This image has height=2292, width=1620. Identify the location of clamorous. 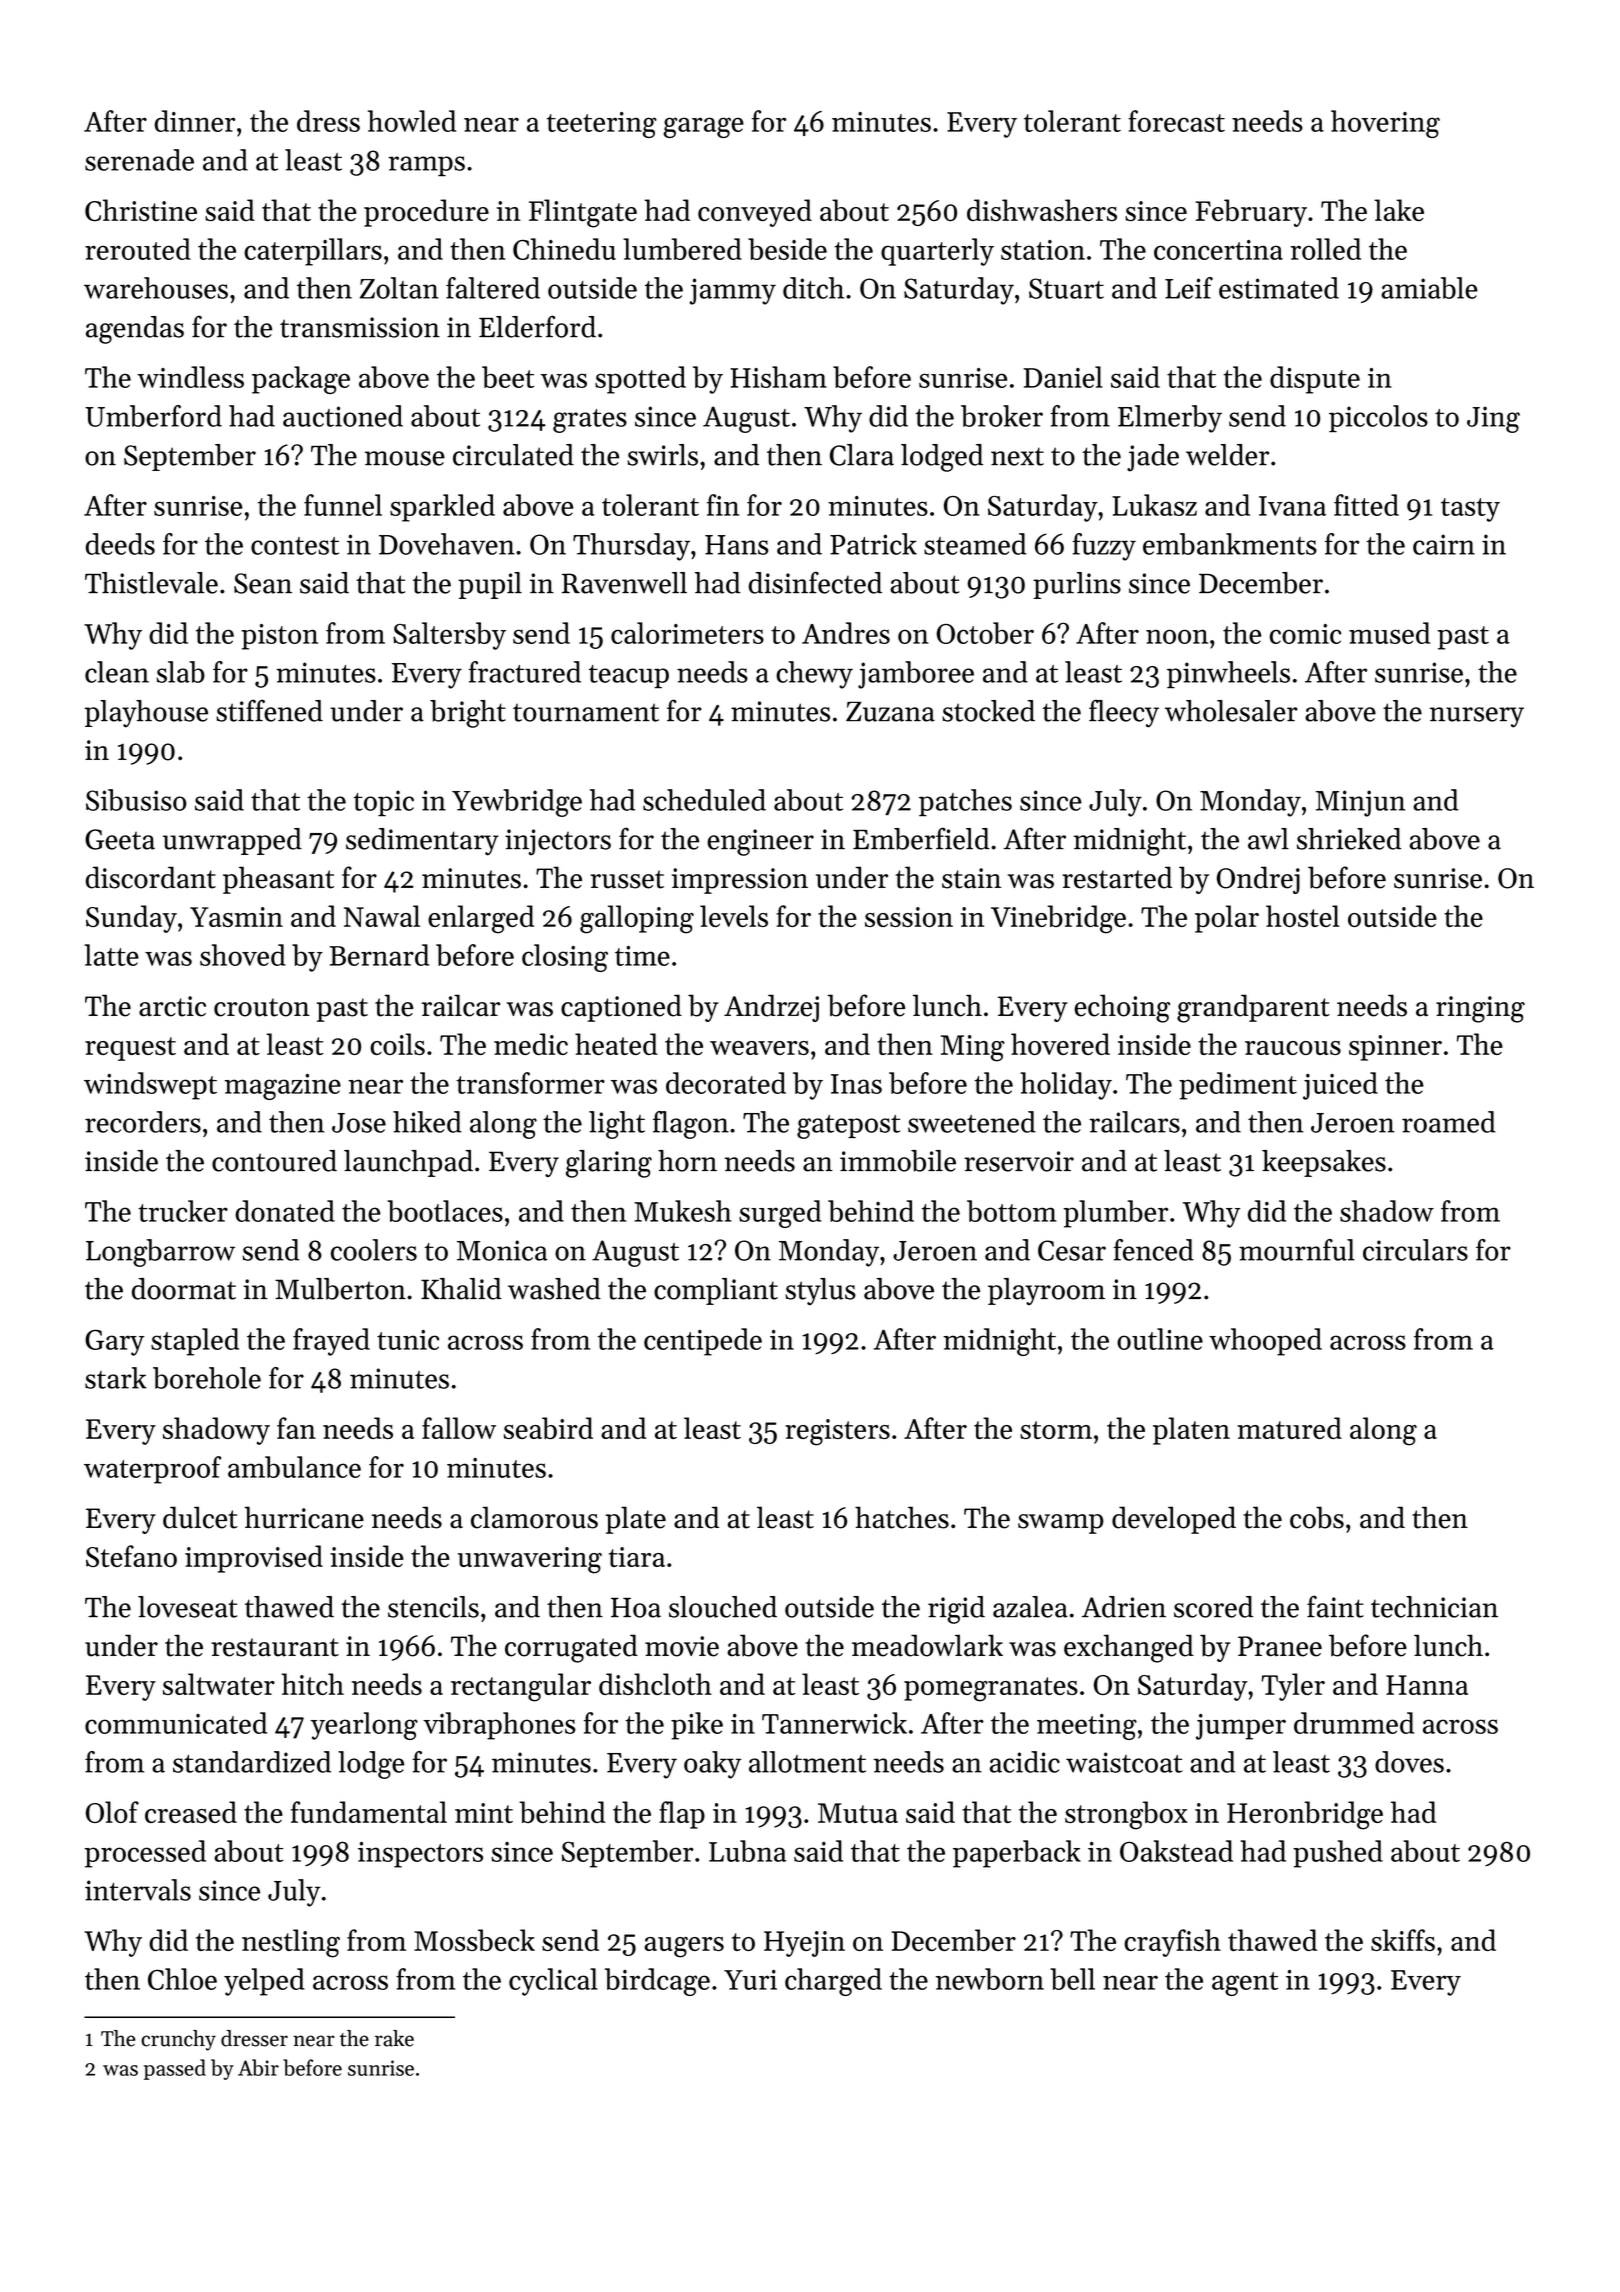
(534, 1517).
